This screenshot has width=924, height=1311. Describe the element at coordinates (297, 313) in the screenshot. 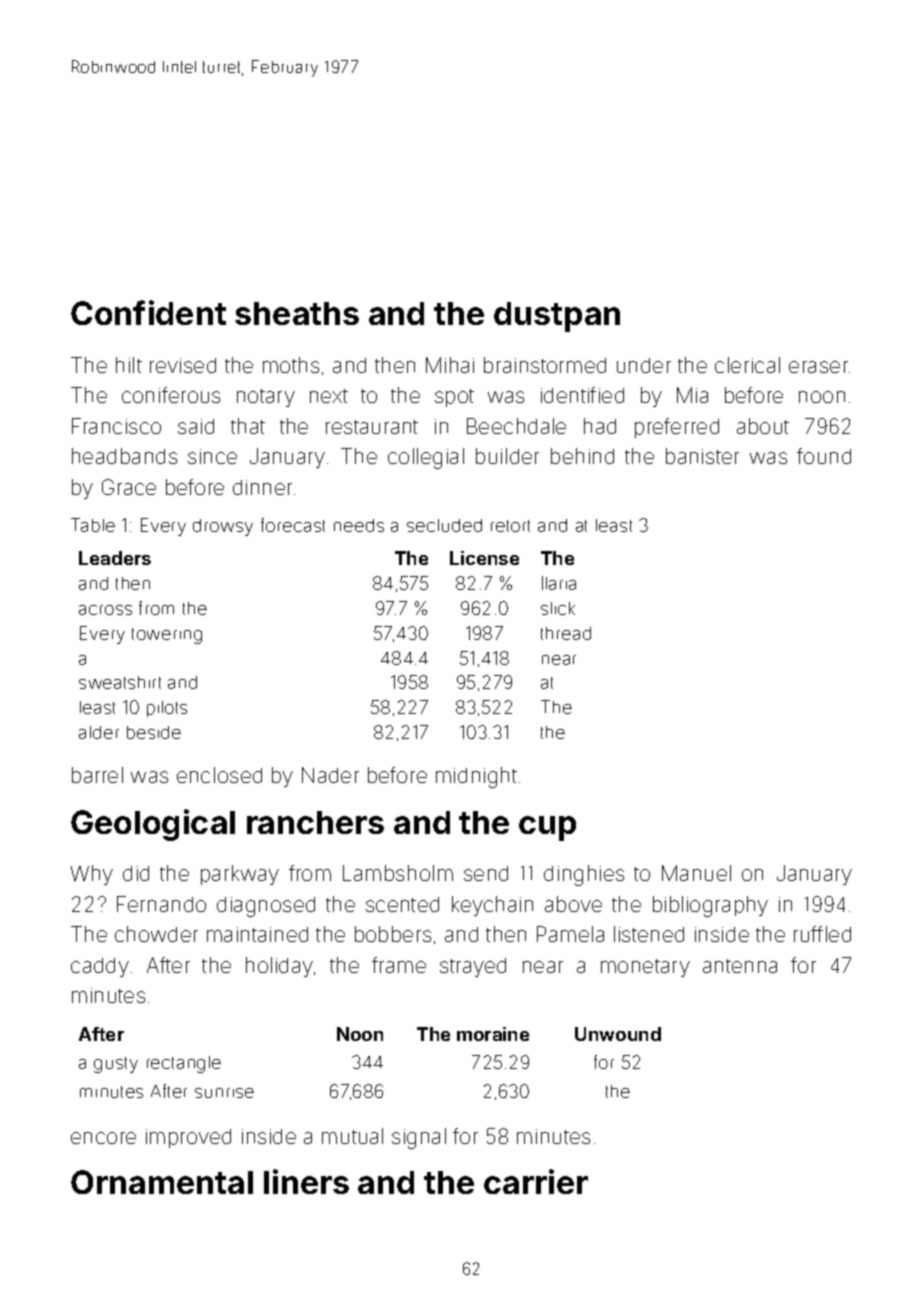

I see `sheaths` at that location.
